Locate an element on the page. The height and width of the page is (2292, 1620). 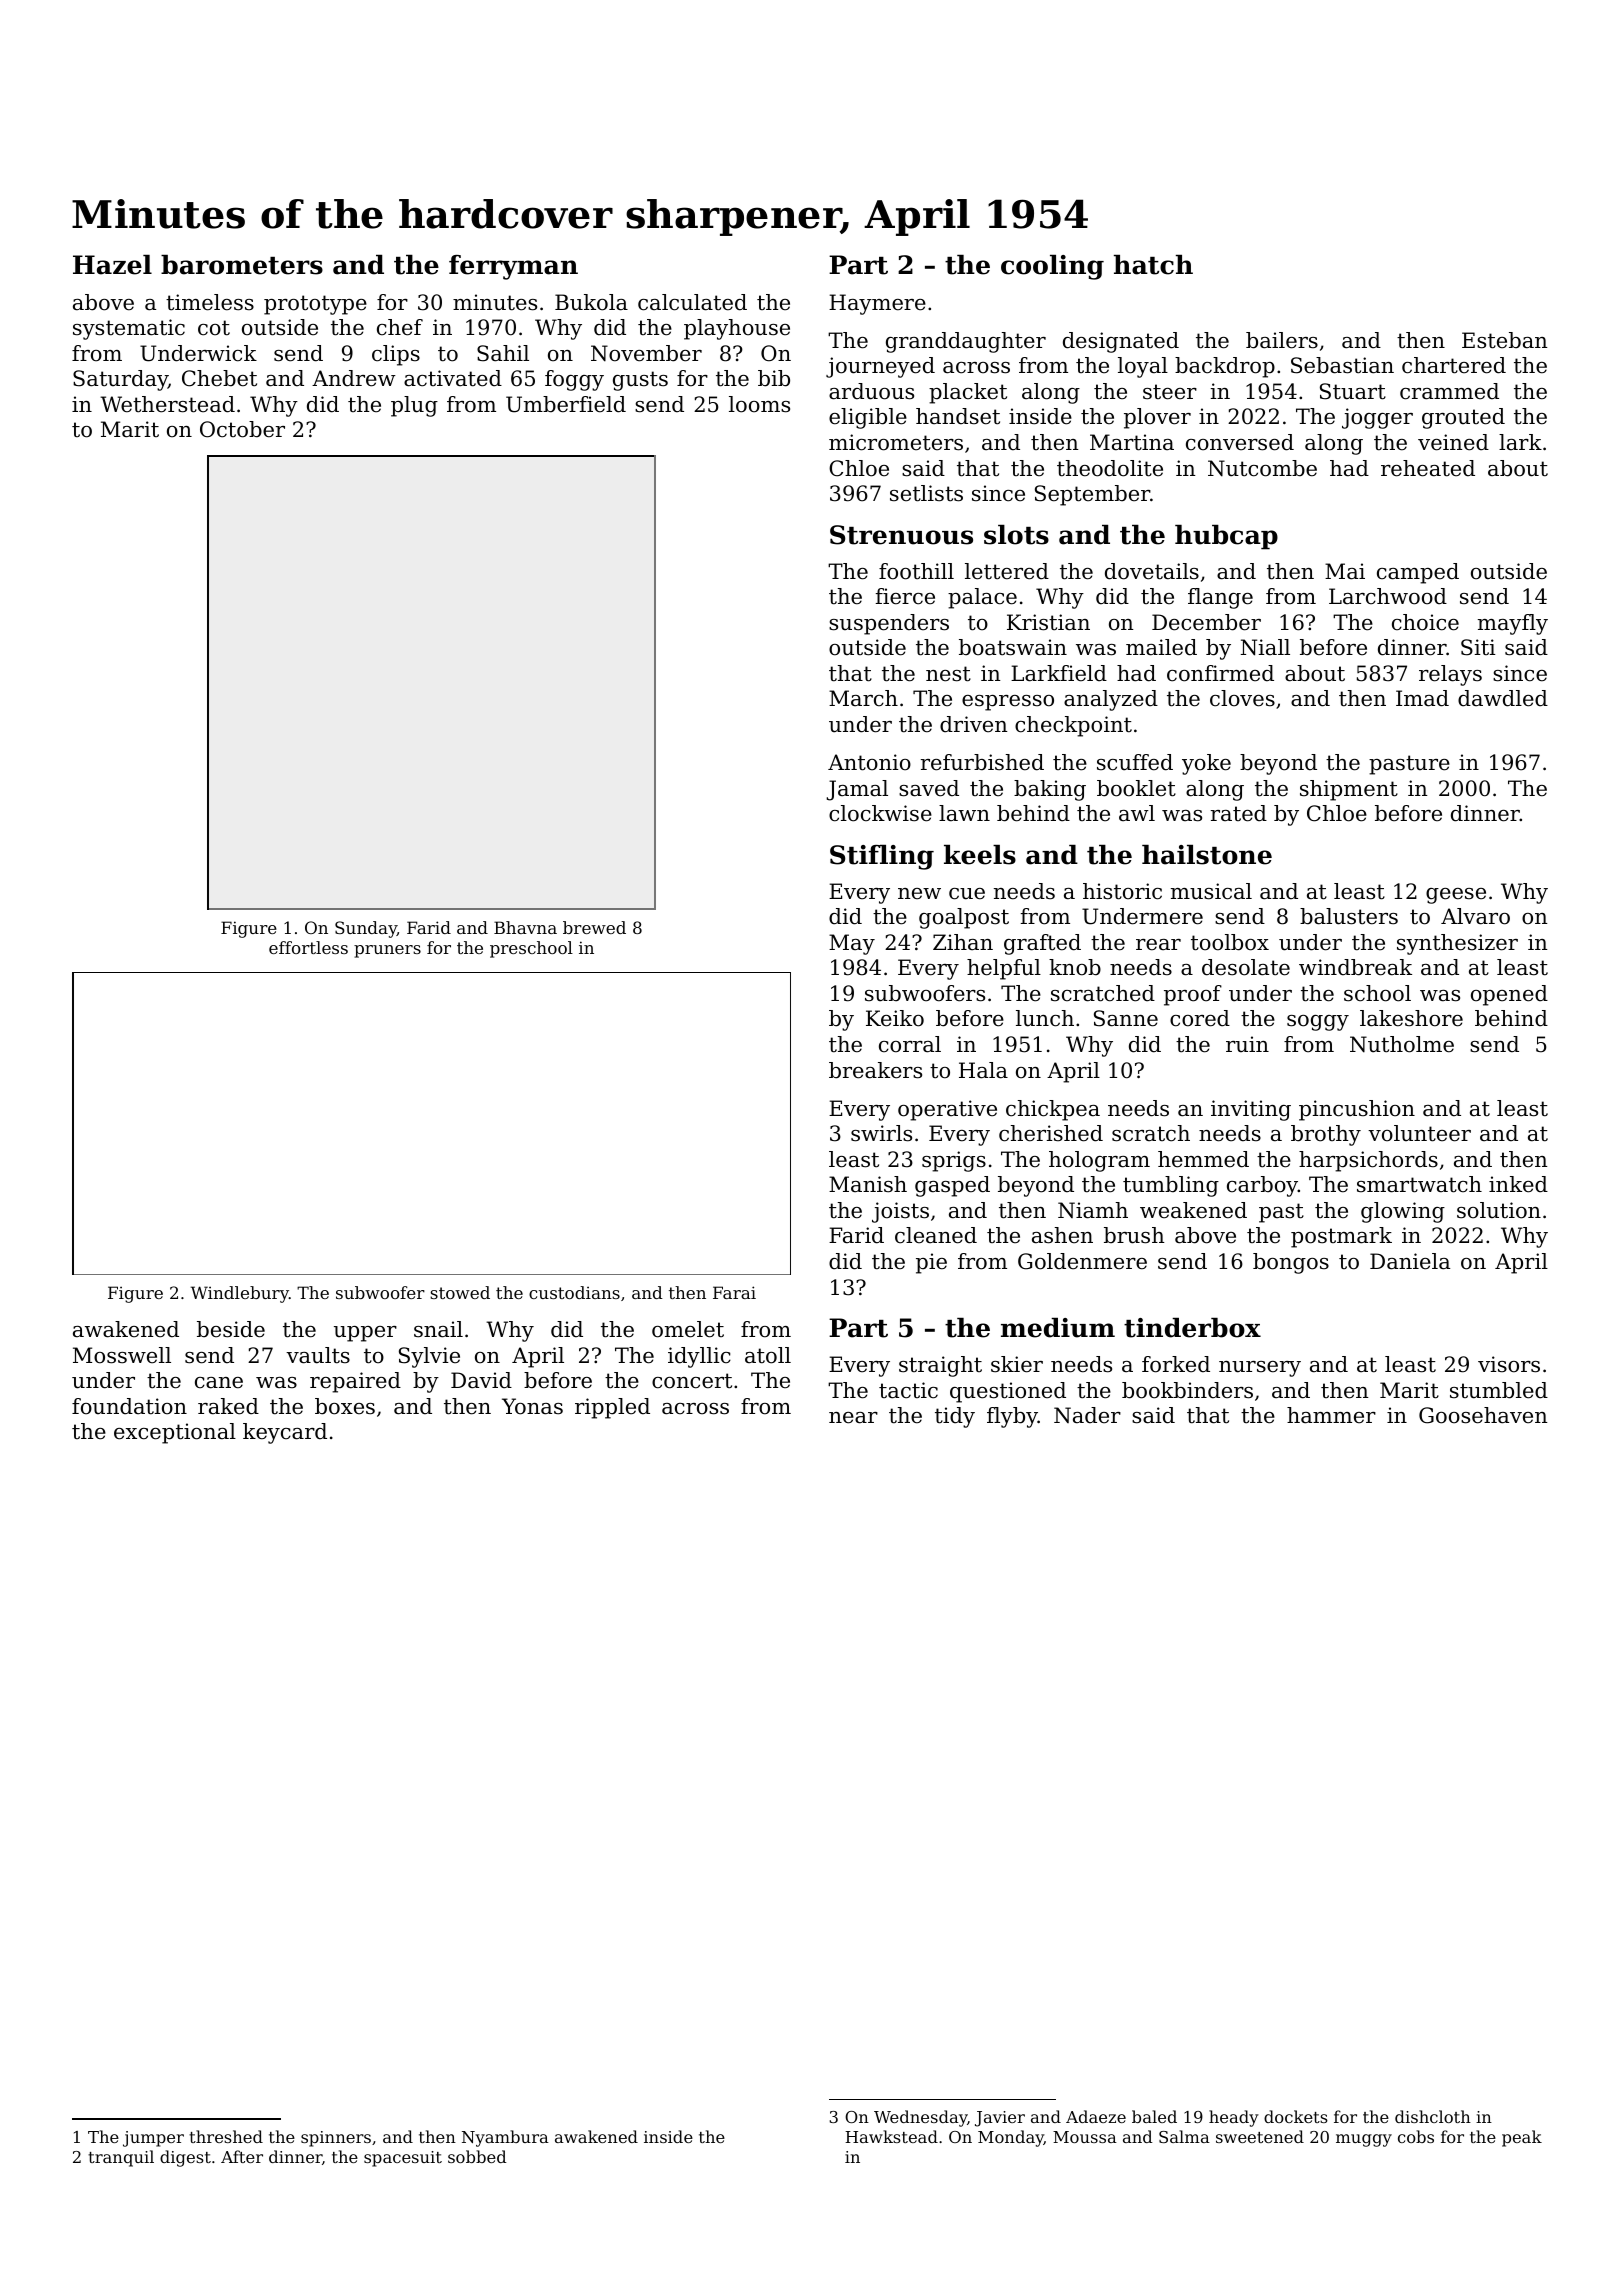
Mosswell is located at coordinates (122, 1355).
